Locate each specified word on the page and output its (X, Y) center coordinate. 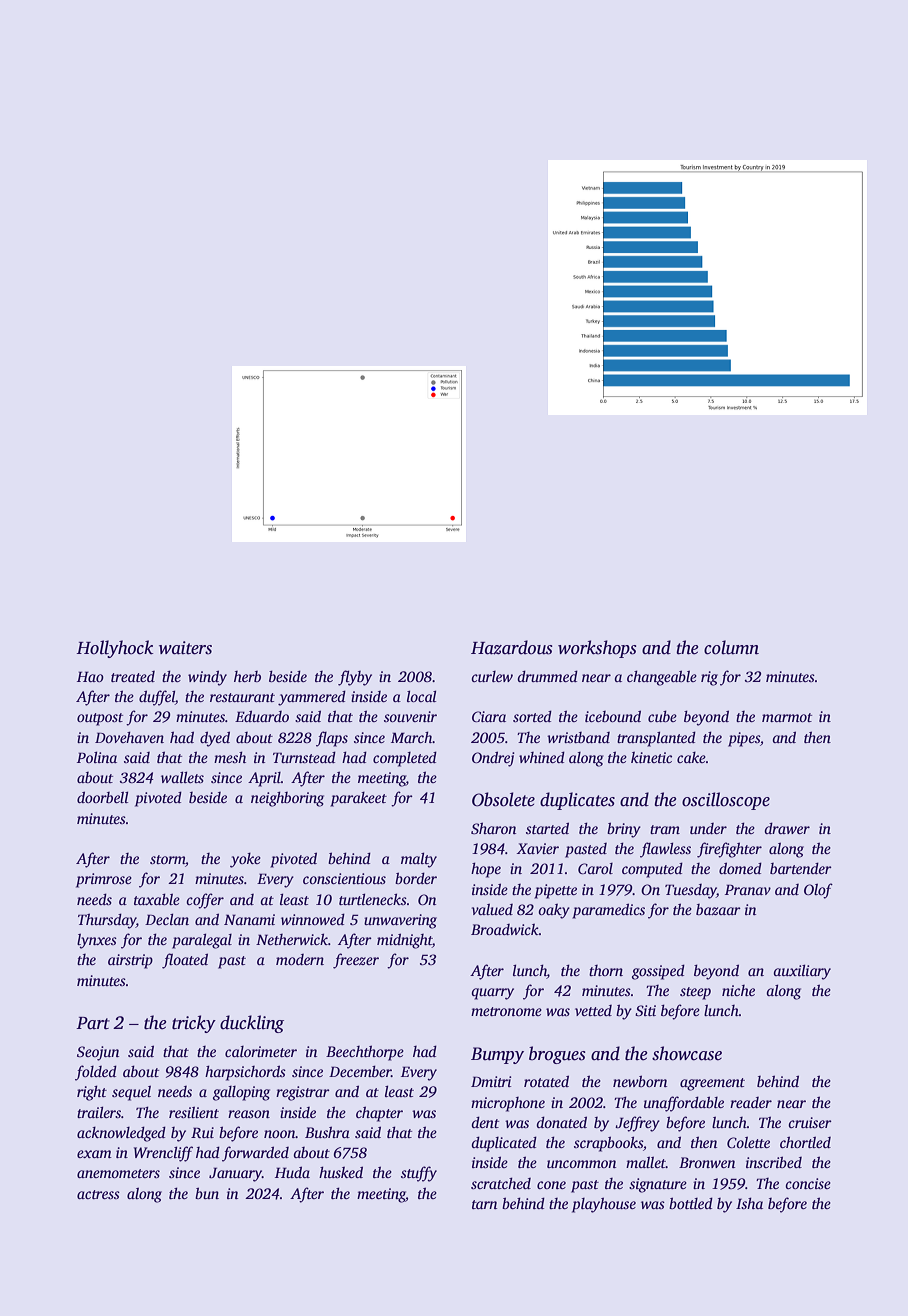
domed (740, 868)
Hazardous (512, 647)
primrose (104, 880)
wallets (182, 777)
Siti (645, 1010)
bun (207, 1193)
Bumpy (497, 1055)
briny (624, 830)
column (731, 647)
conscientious (344, 878)
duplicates (577, 801)
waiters (185, 648)
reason (249, 1114)
